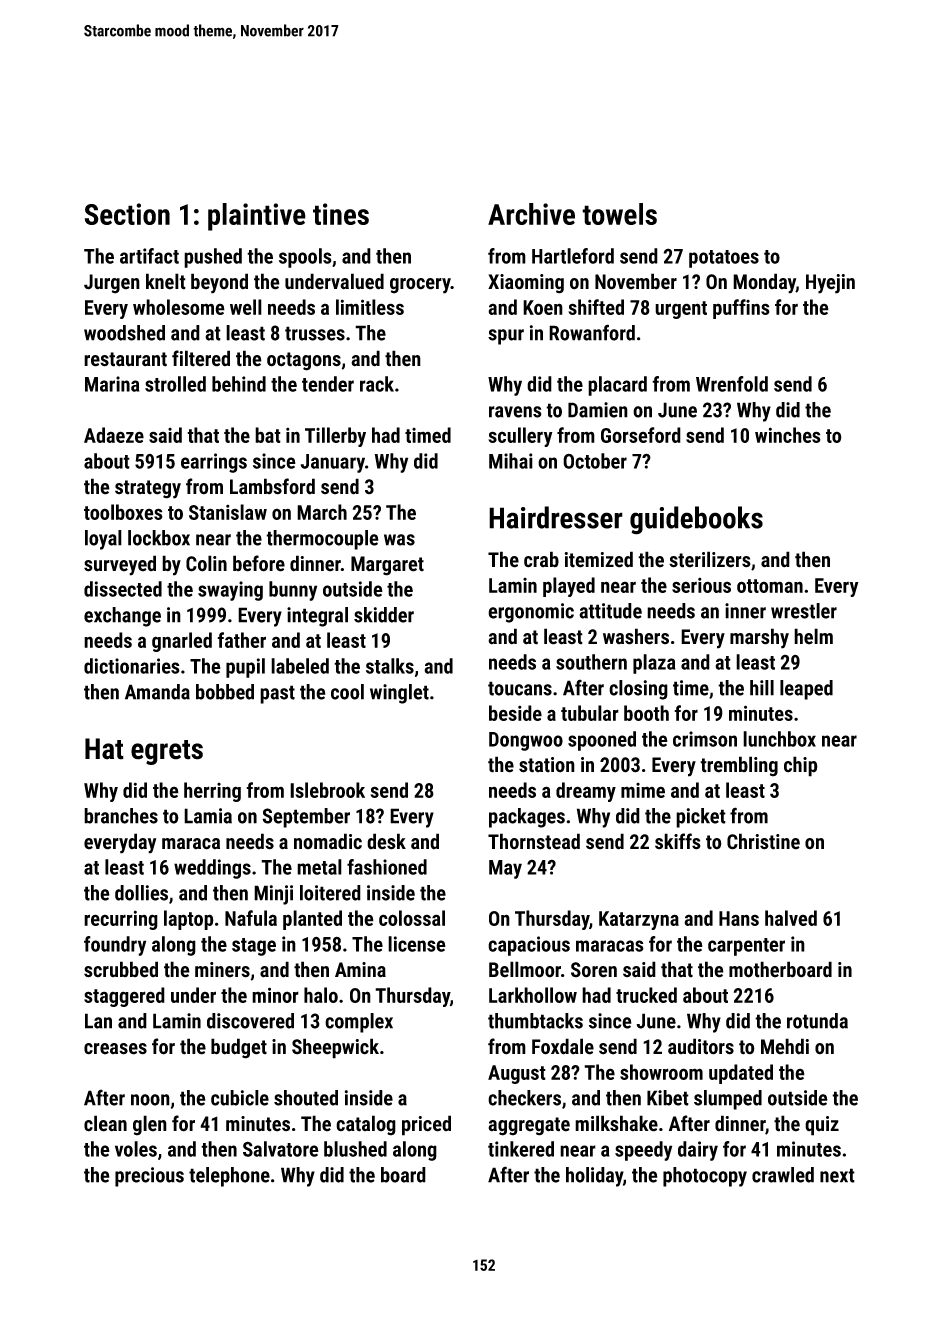  I want to click on serious, so click(701, 585).
